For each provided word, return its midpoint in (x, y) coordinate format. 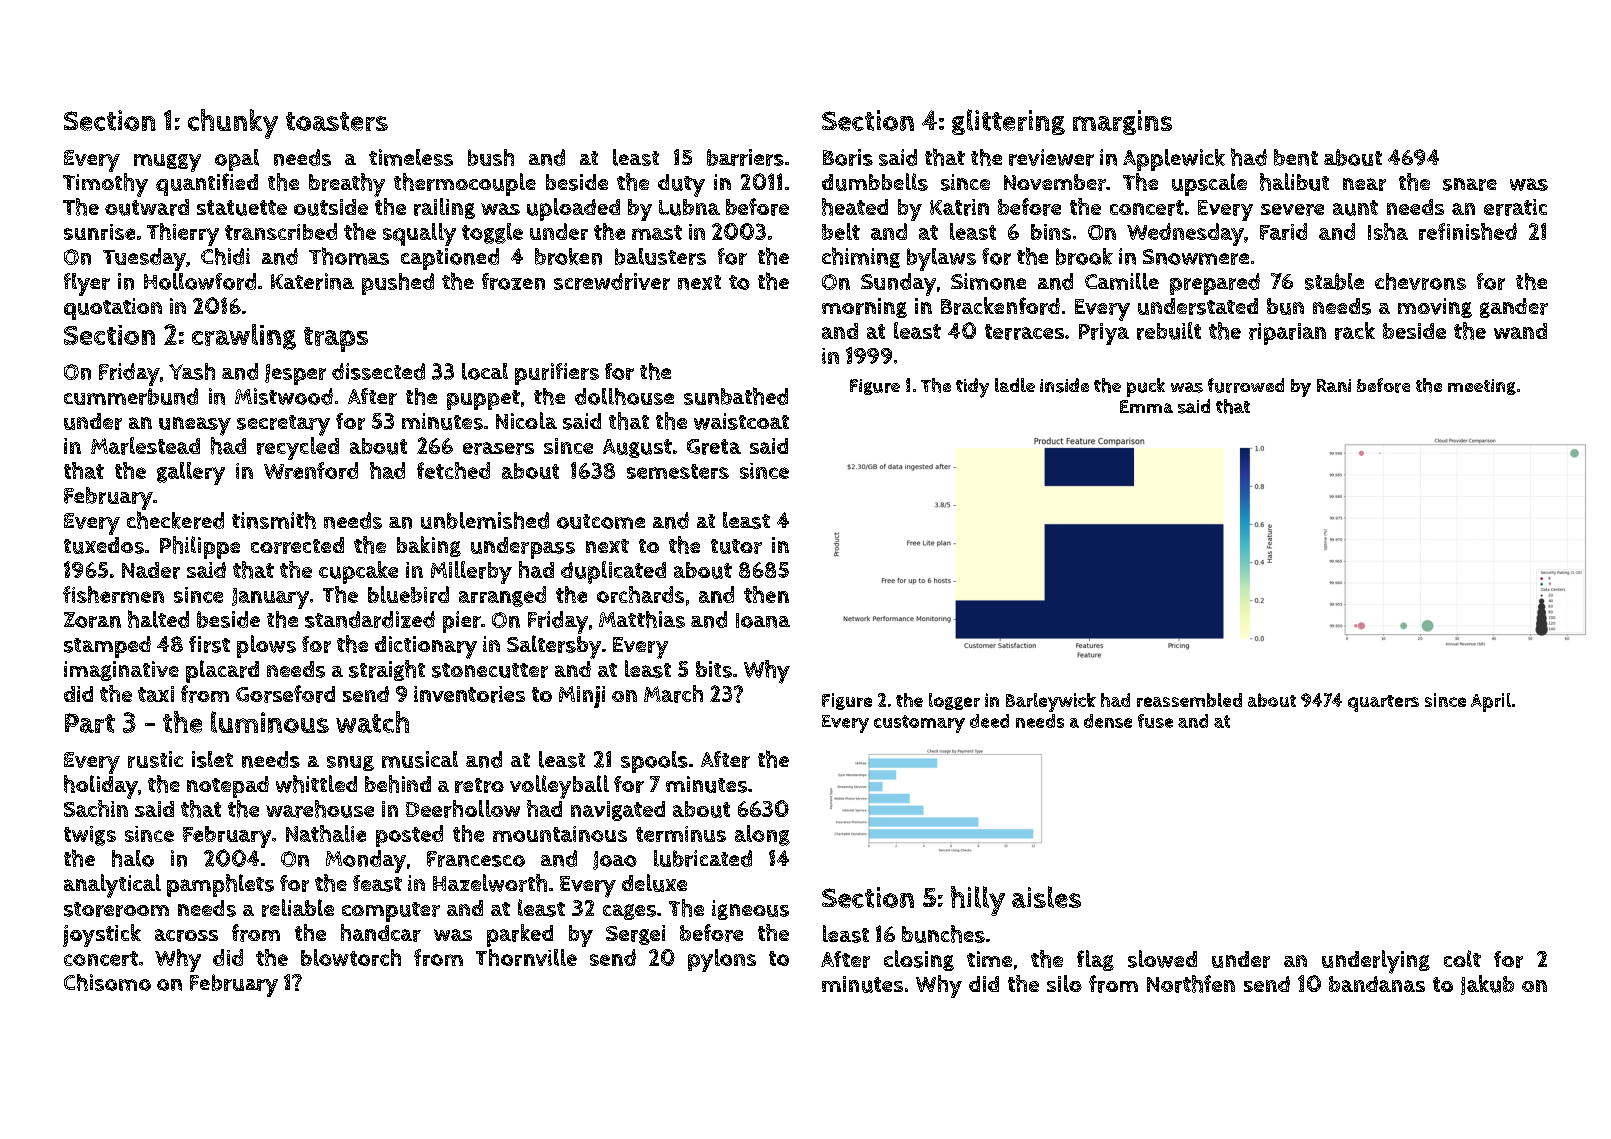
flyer (87, 284)
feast (377, 883)
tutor (736, 546)
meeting (1482, 387)
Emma (1146, 406)
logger (954, 701)
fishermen (113, 594)
